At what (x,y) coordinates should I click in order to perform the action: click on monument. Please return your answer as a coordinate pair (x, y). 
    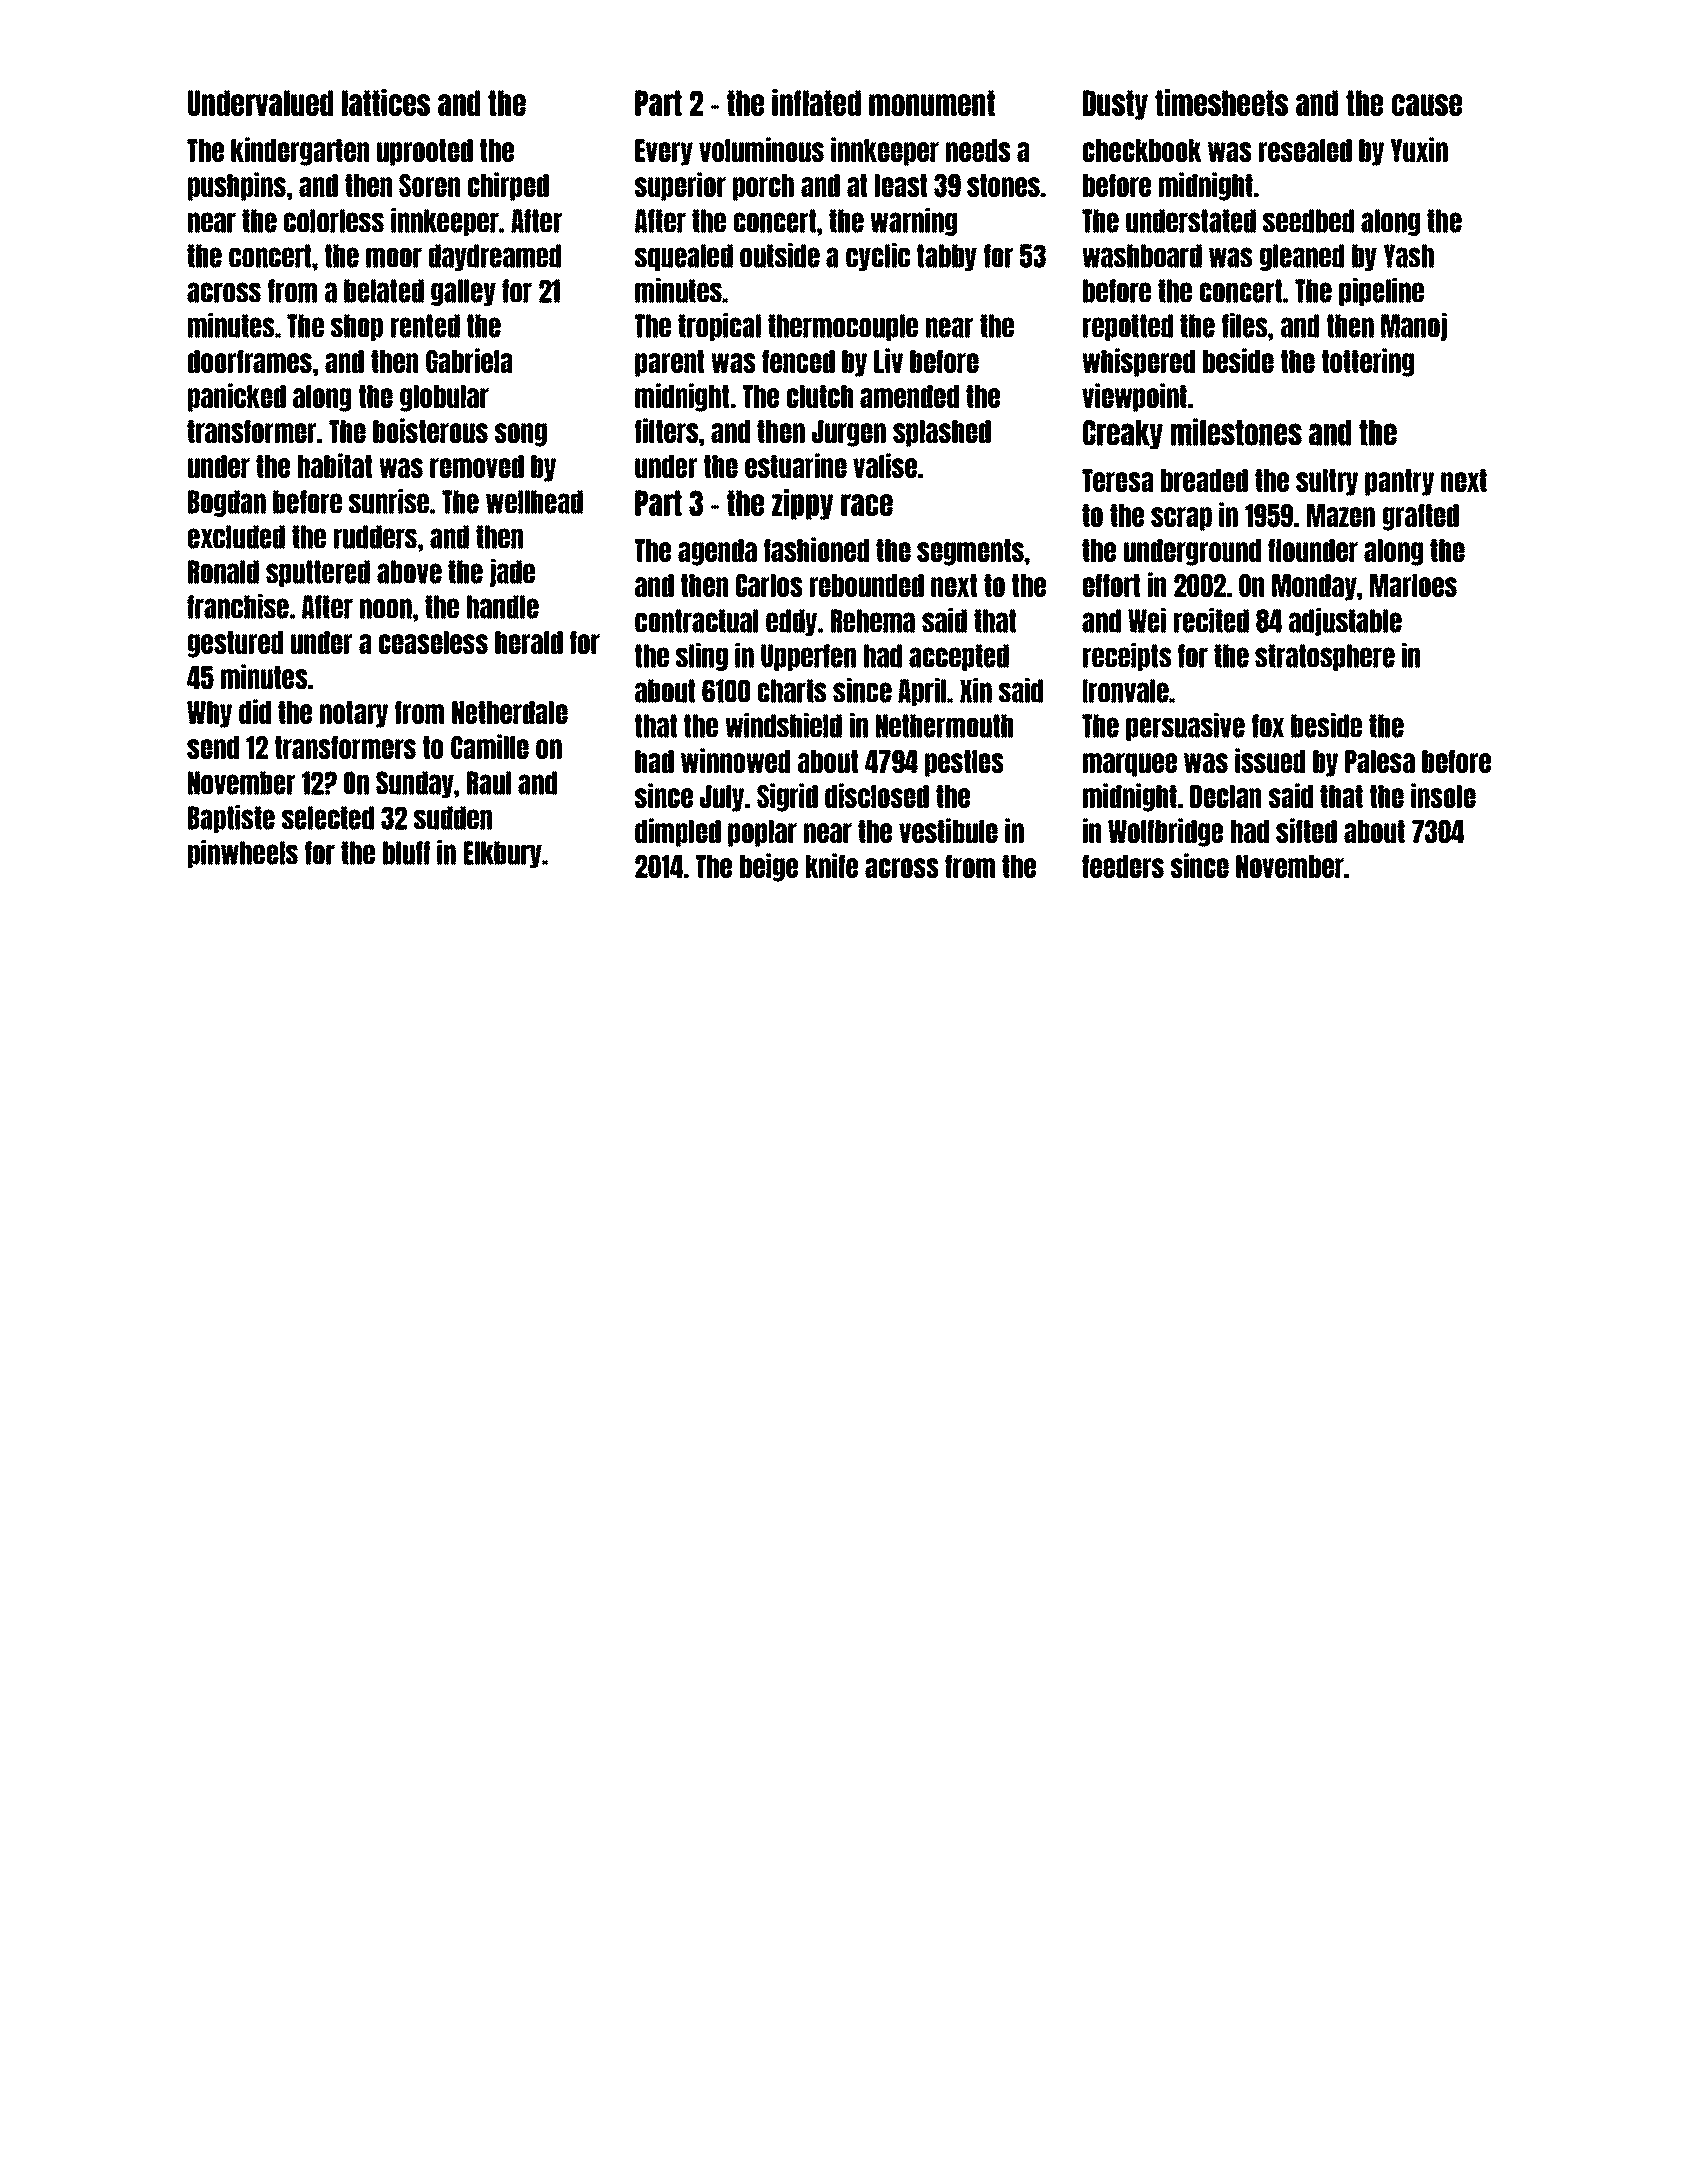
    Looking at the image, I should click on (932, 103).
